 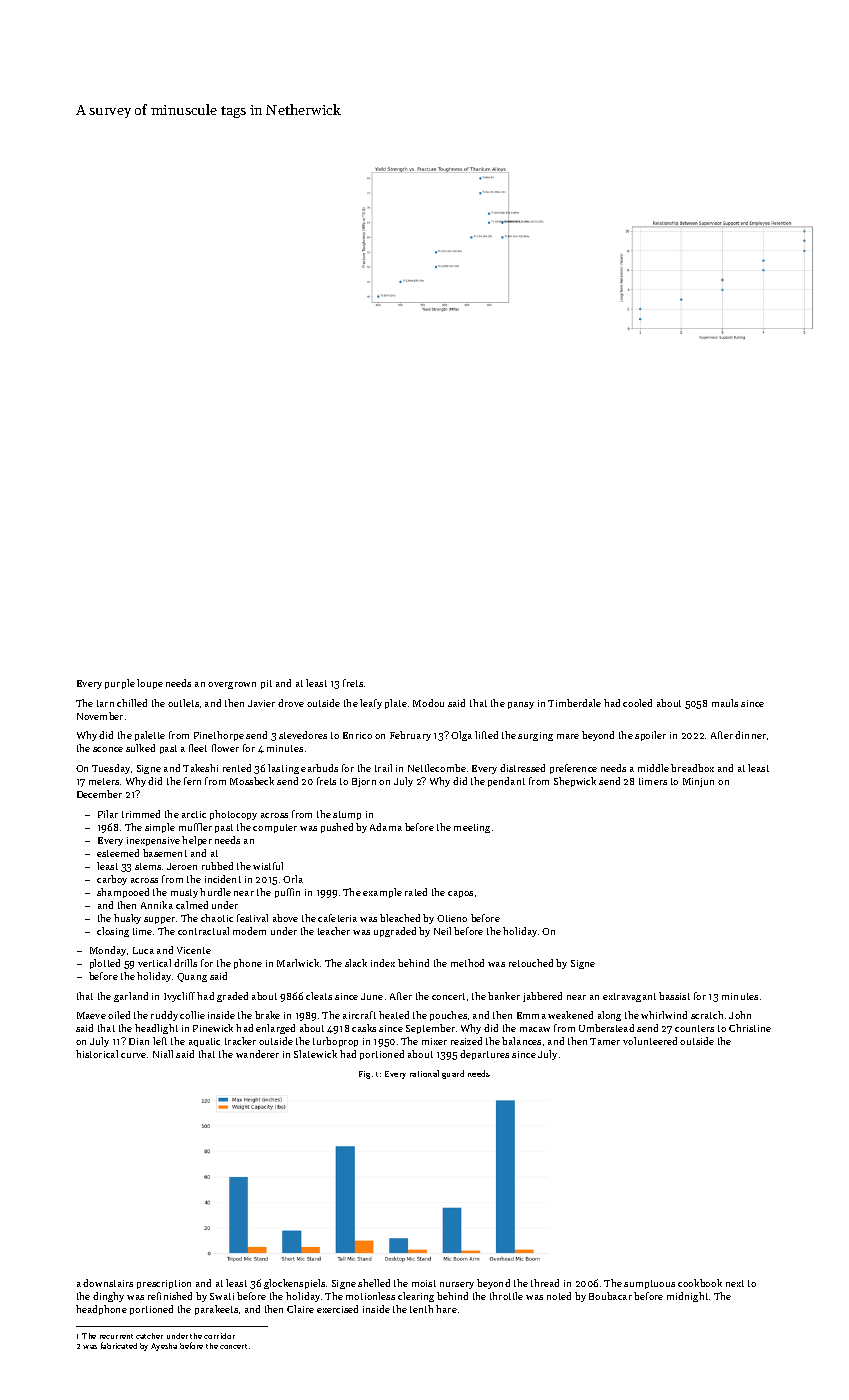 I want to click on Modou, so click(x=428, y=703).
